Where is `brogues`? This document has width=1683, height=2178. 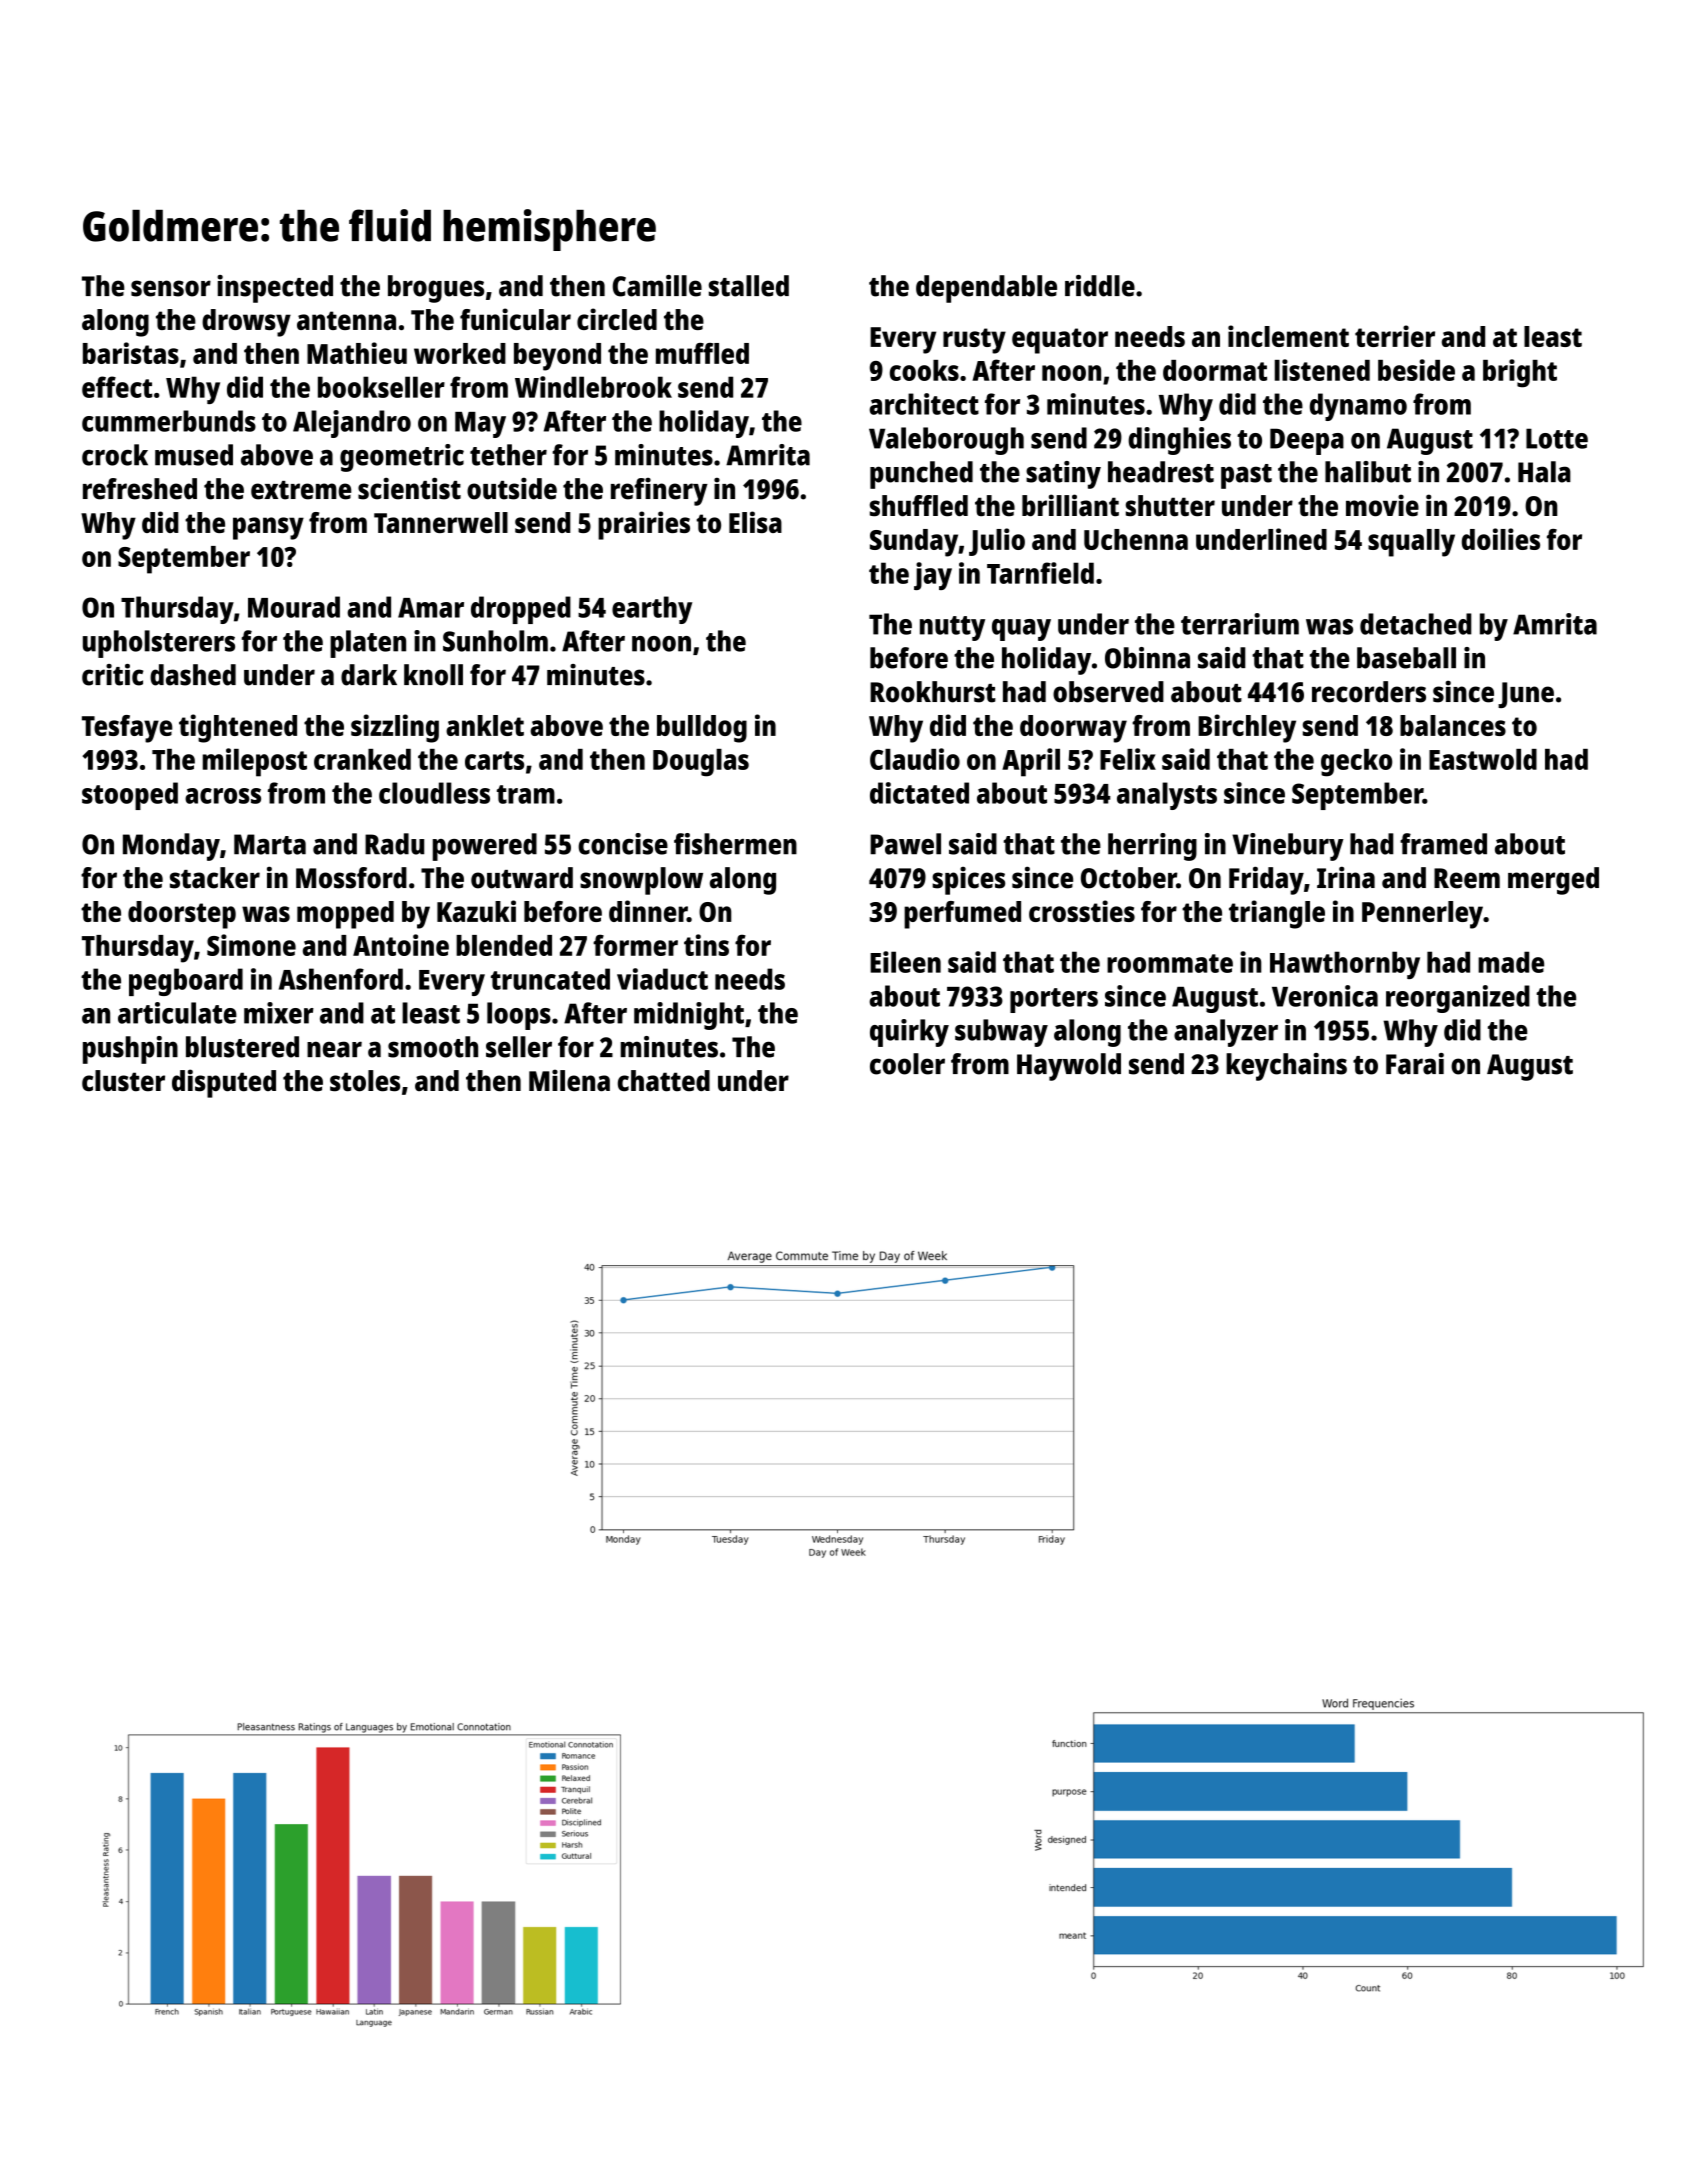 brogues is located at coordinates (436, 289).
